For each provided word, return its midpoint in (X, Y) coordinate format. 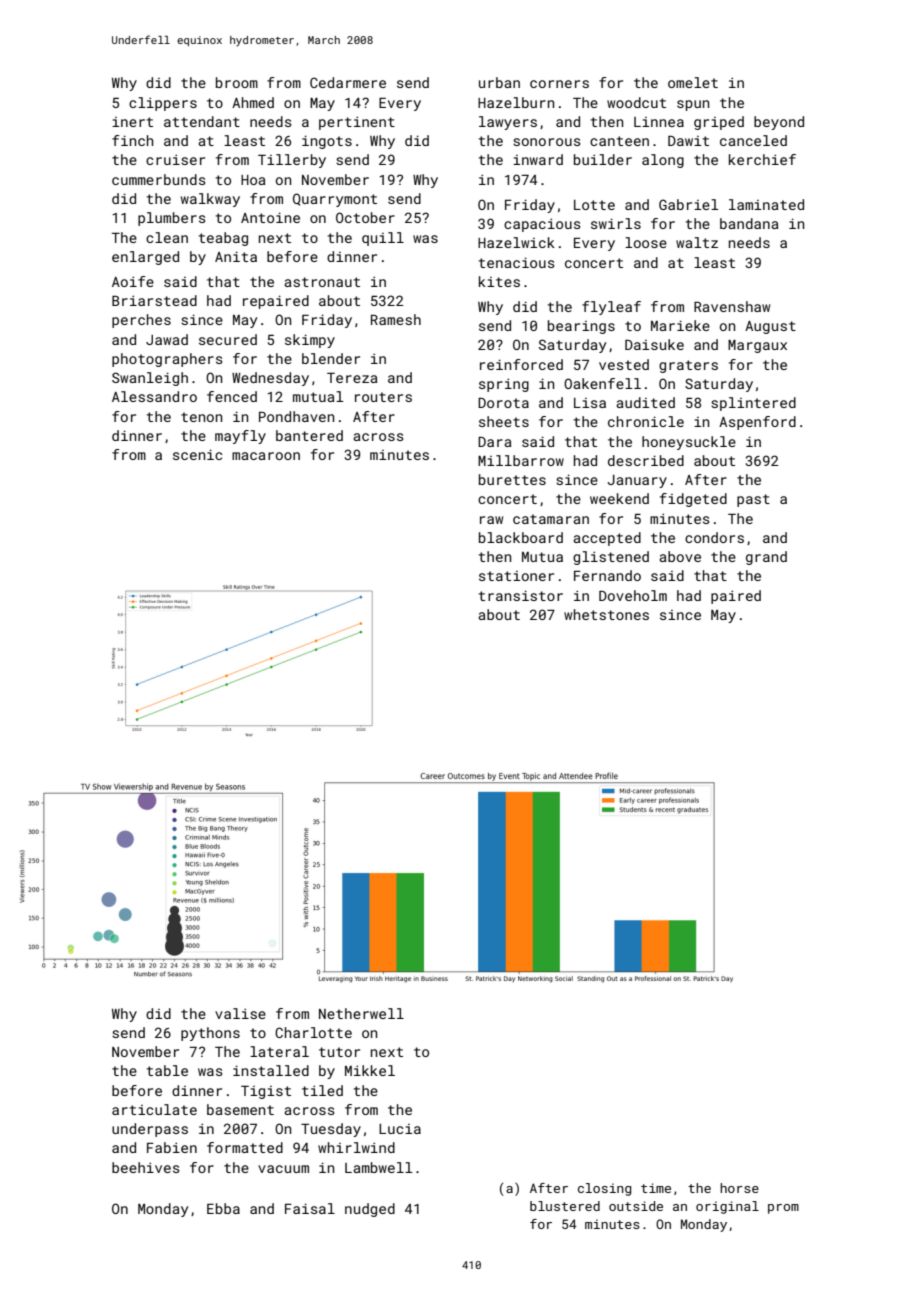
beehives (146, 1167)
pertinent (357, 123)
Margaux (757, 346)
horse (739, 1188)
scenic (197, 454)
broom (237, 82)
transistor (521, 595)
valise (240, 1013)
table (167, 1070)
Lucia (400, 1129)
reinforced (521, 364)
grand (766, 558)
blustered (565, 1206)
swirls (616, 223)
